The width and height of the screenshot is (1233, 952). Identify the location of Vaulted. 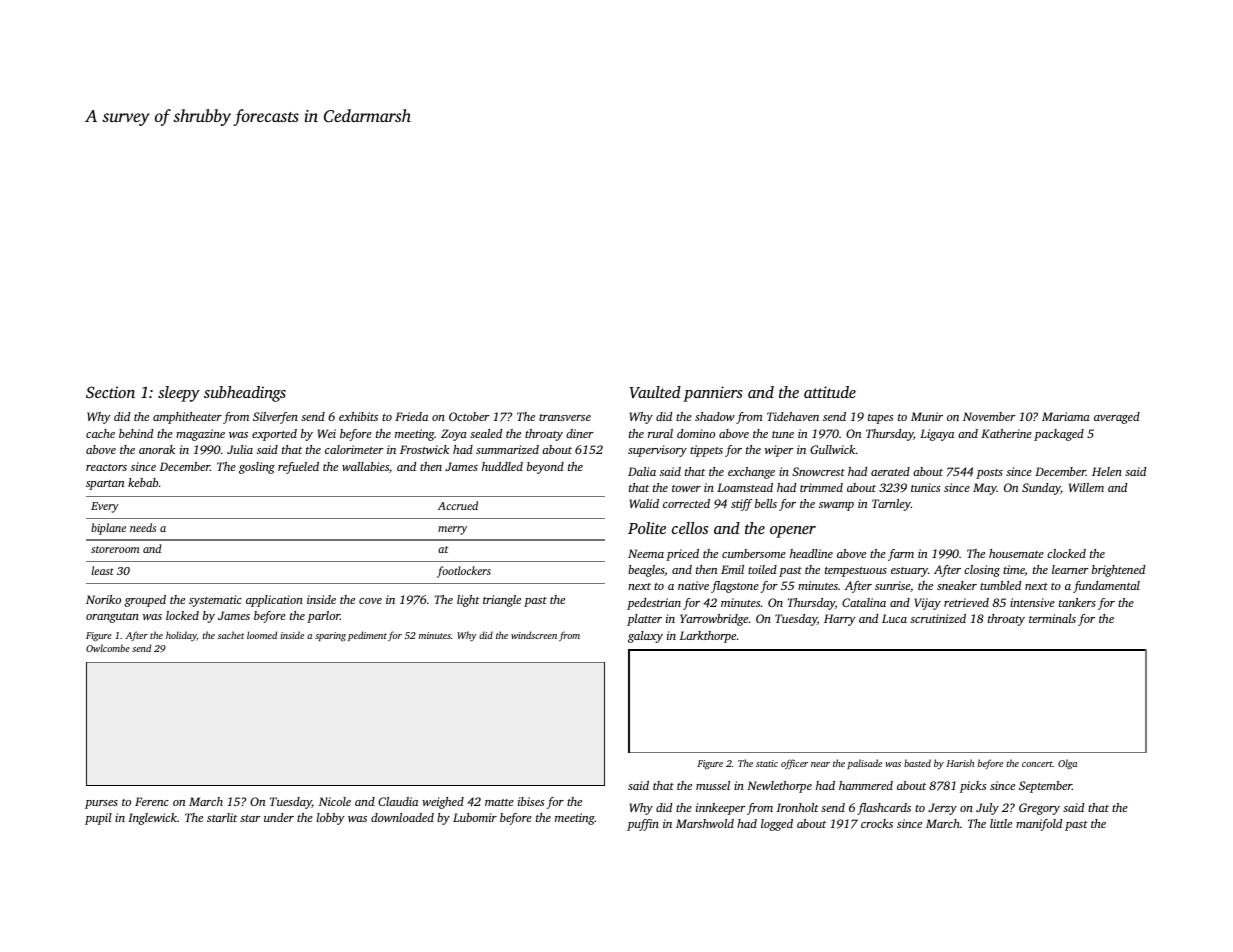
(655, 392).
